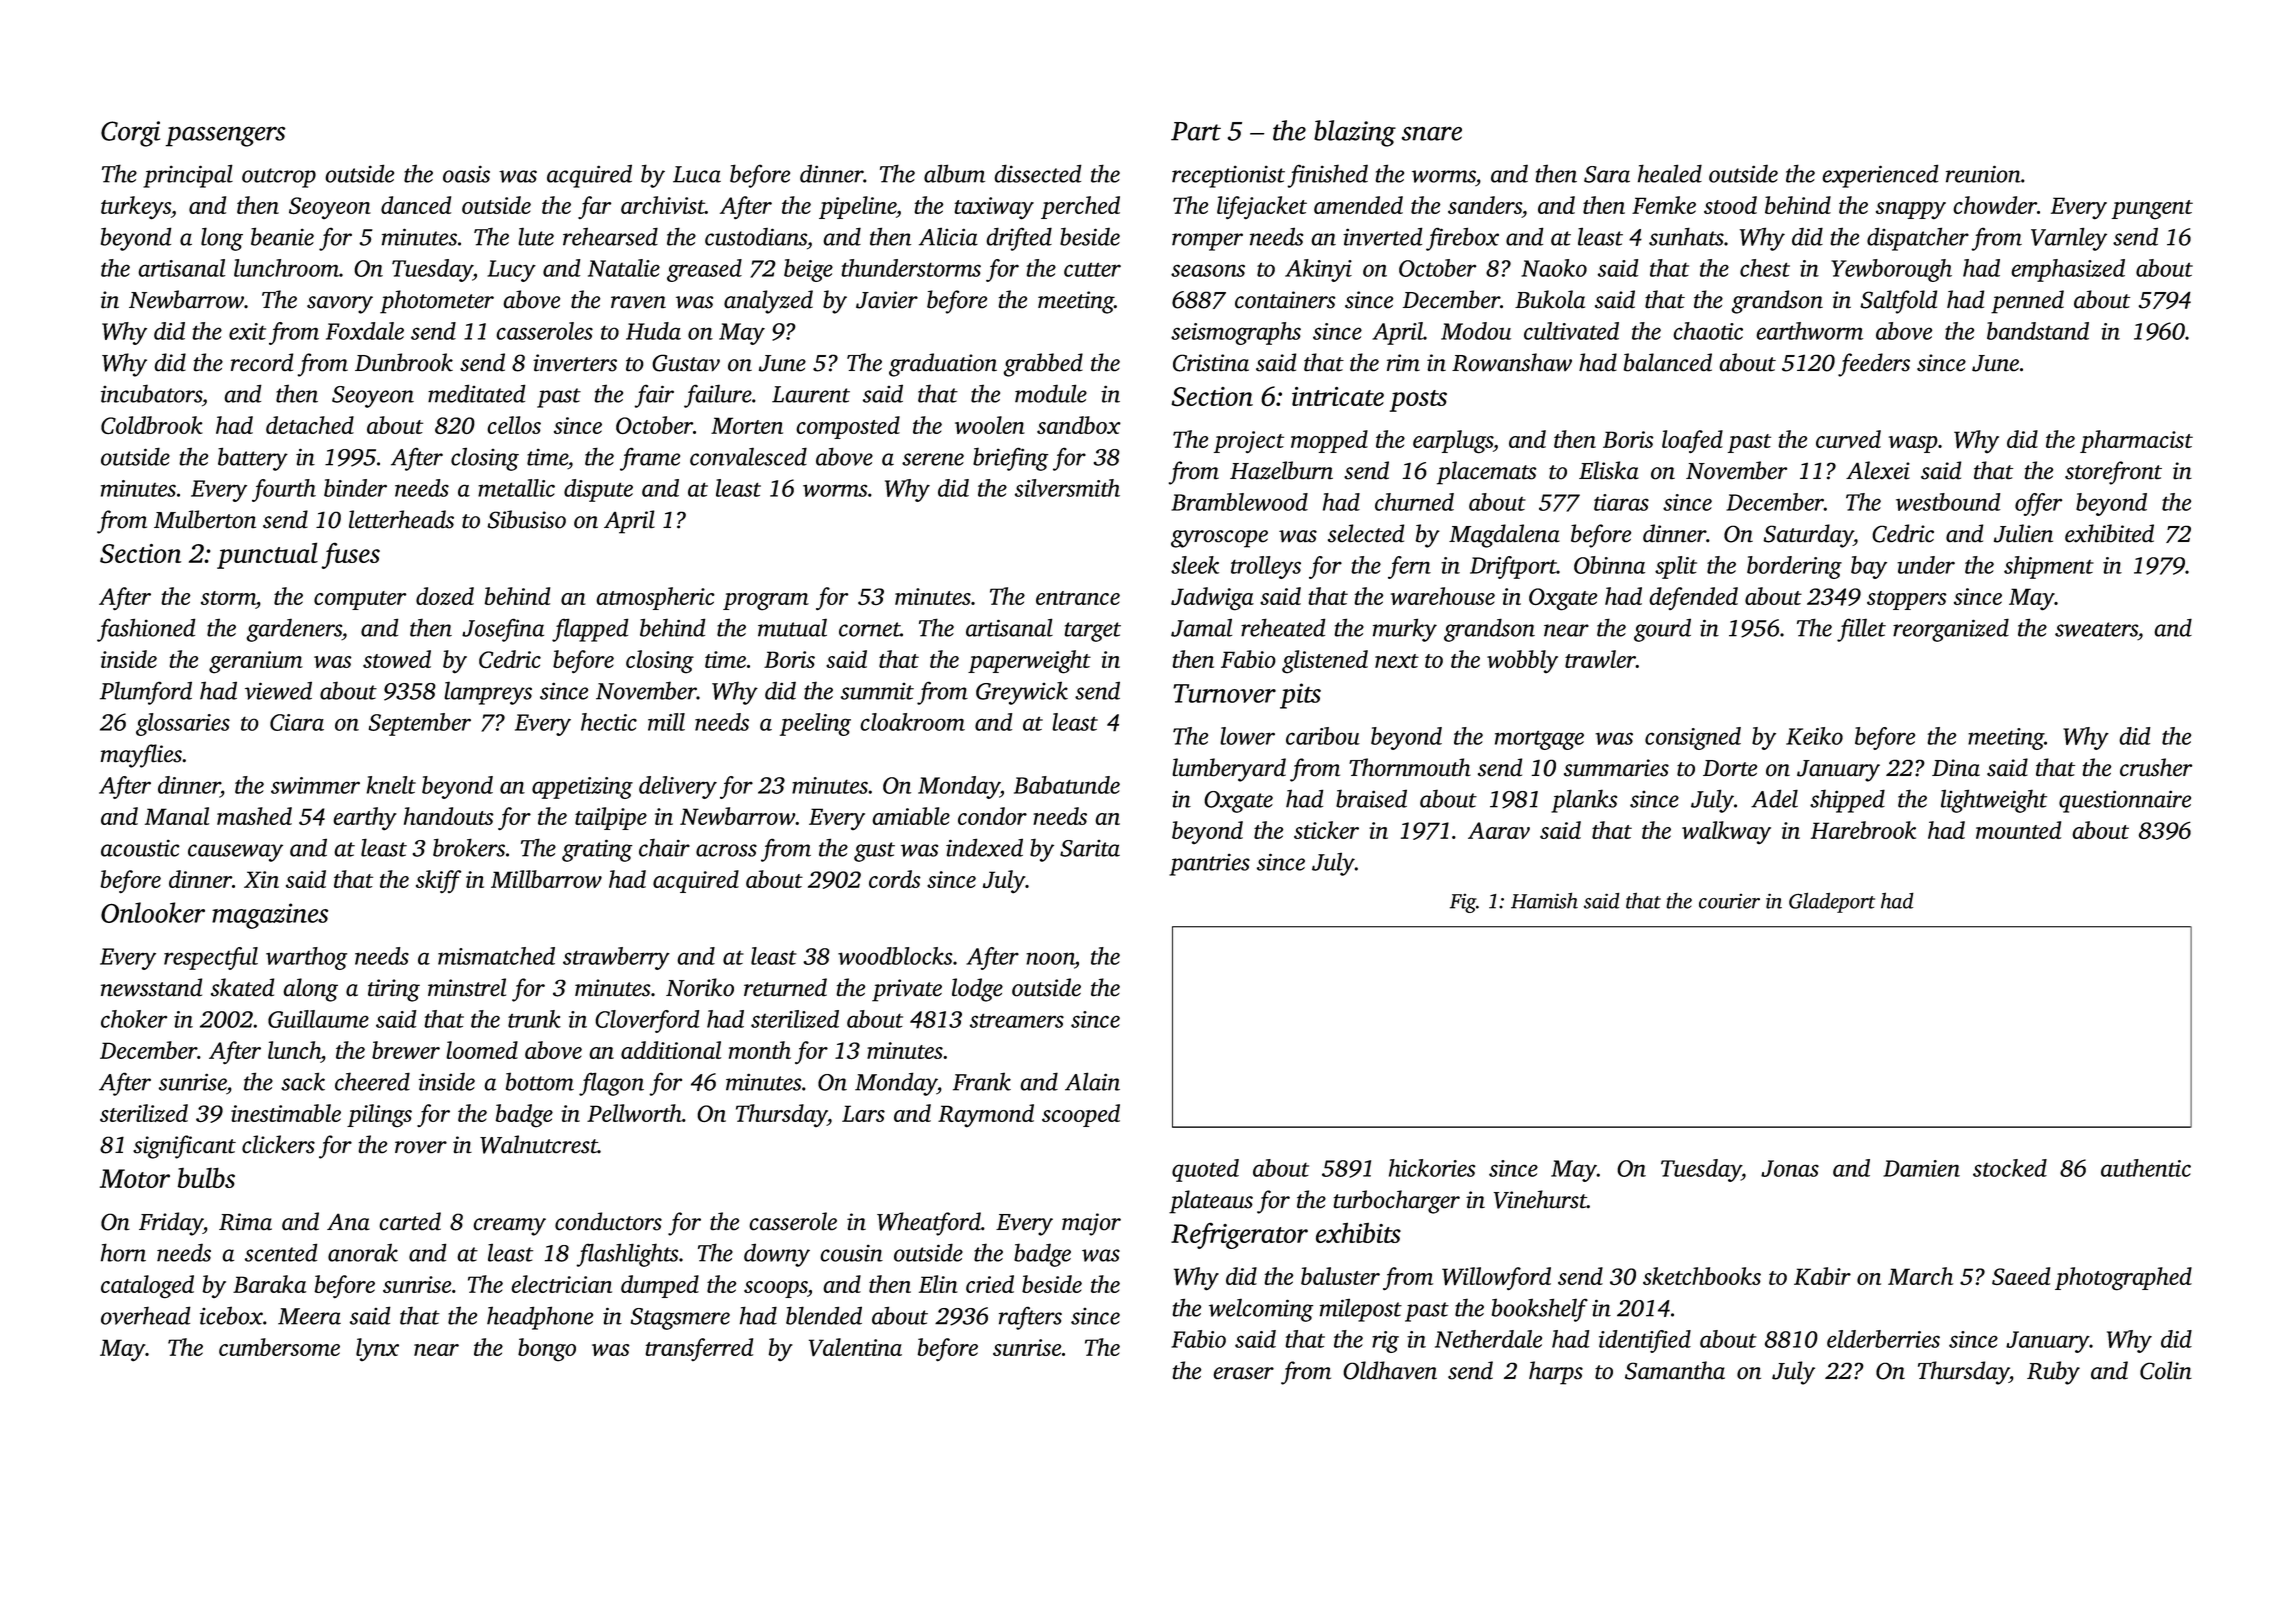  I want to click on condor, so click(992, 816).
